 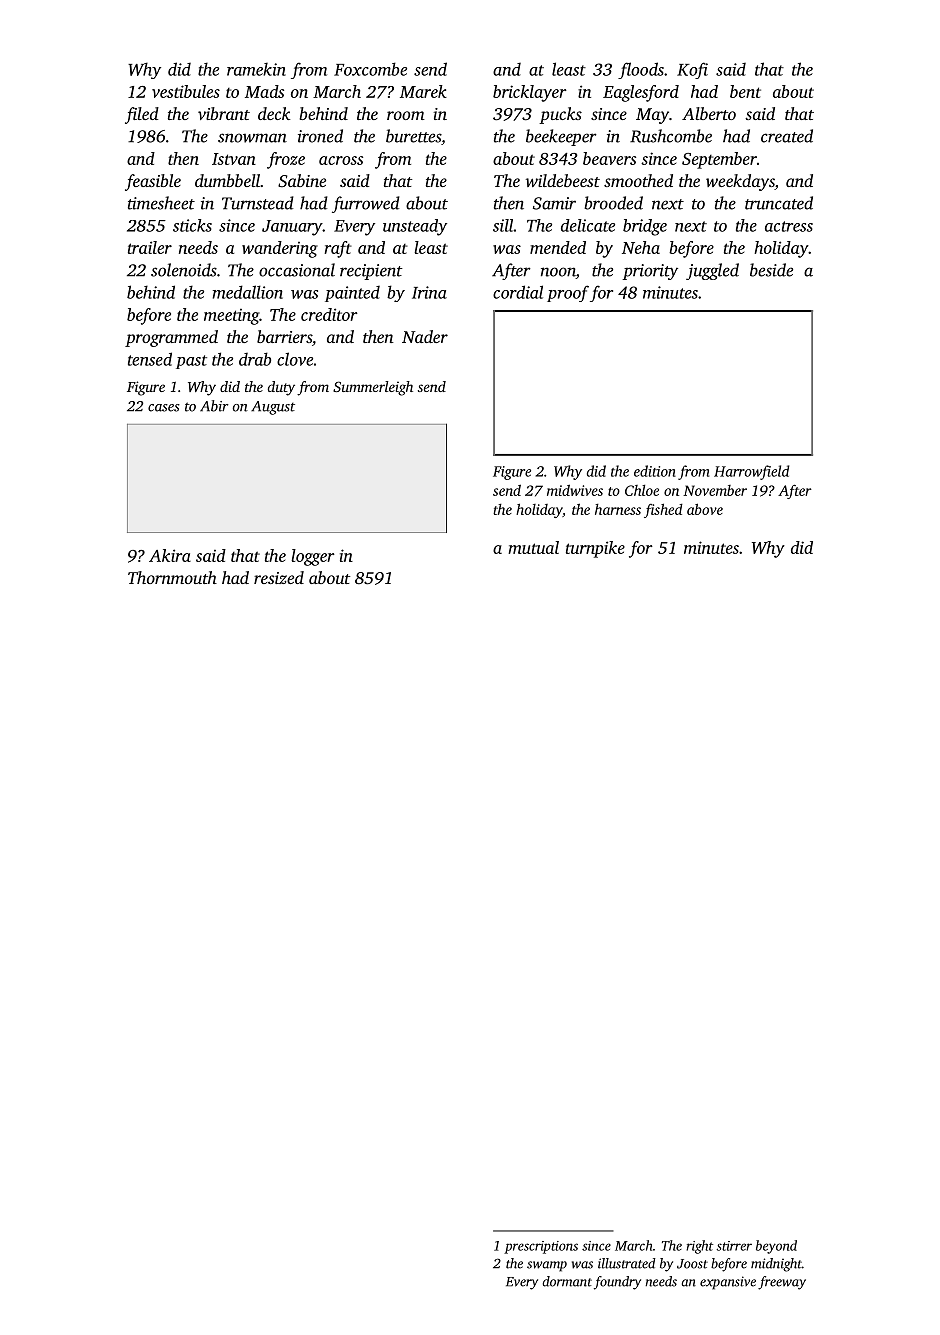 I want to click on bricklayer, so click(x=530, y=93).
